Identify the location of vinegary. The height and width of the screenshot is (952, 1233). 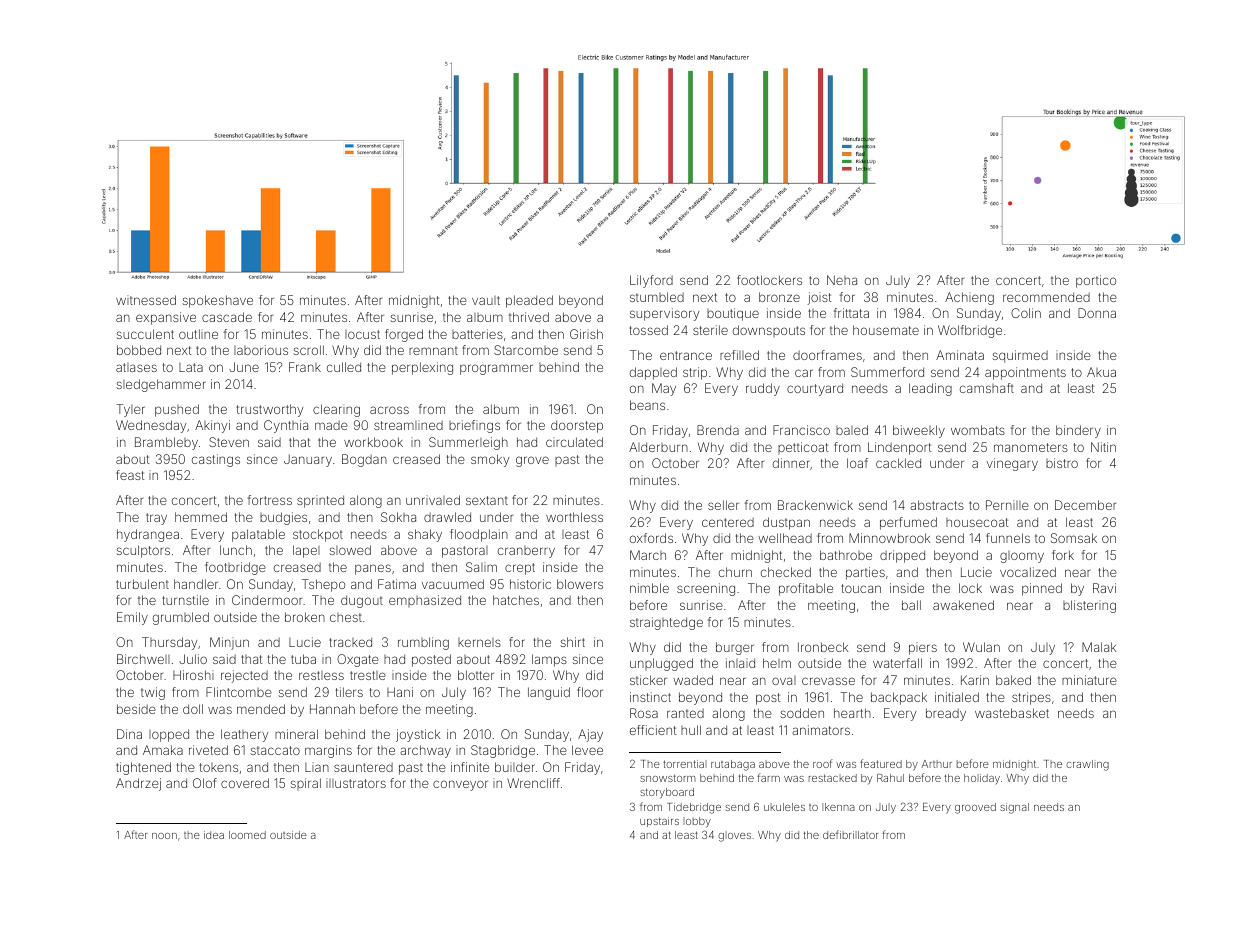
(1012, 464).
